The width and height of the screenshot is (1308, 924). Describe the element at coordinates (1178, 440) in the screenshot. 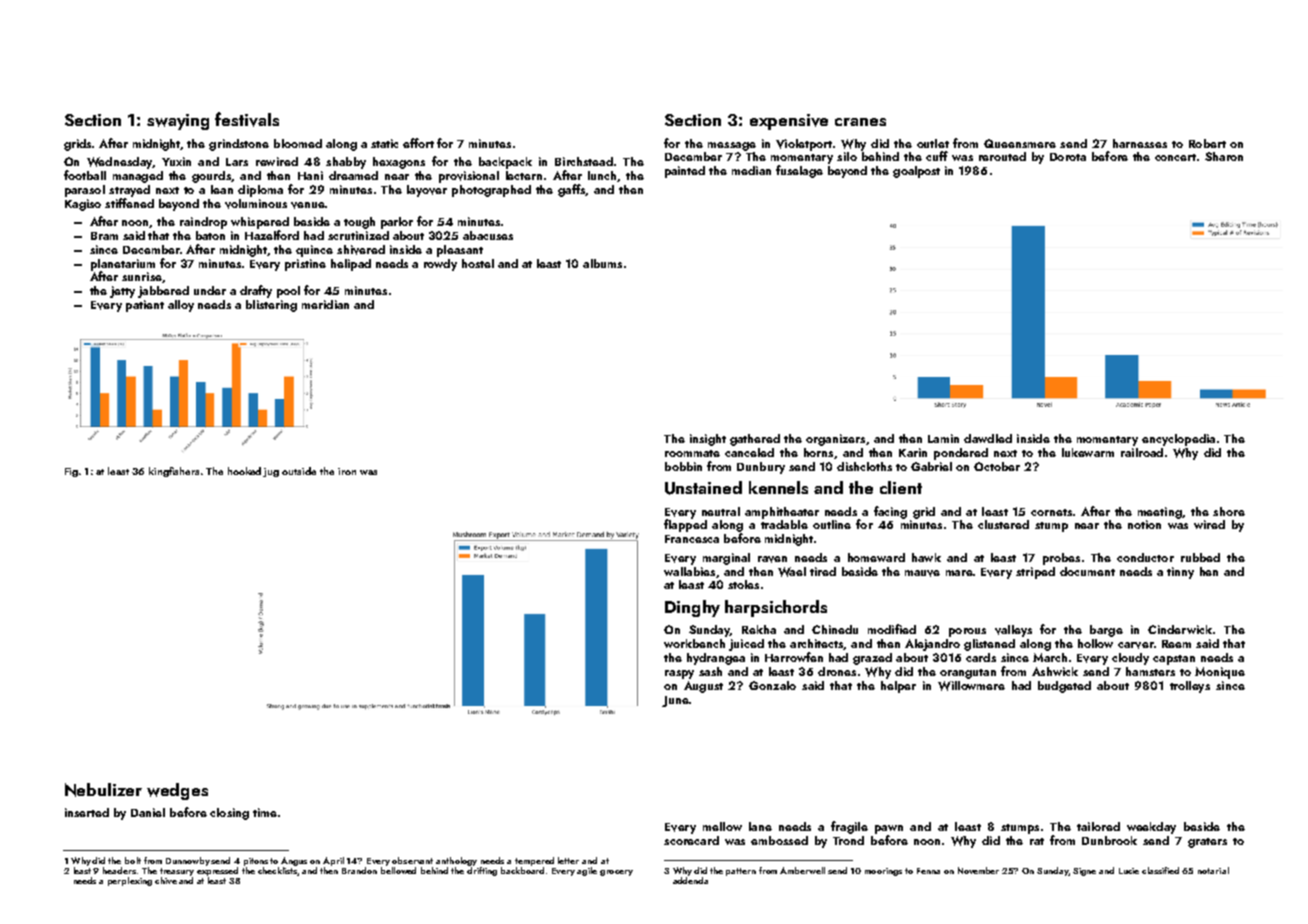

I see `encyclopedia` at that location.
